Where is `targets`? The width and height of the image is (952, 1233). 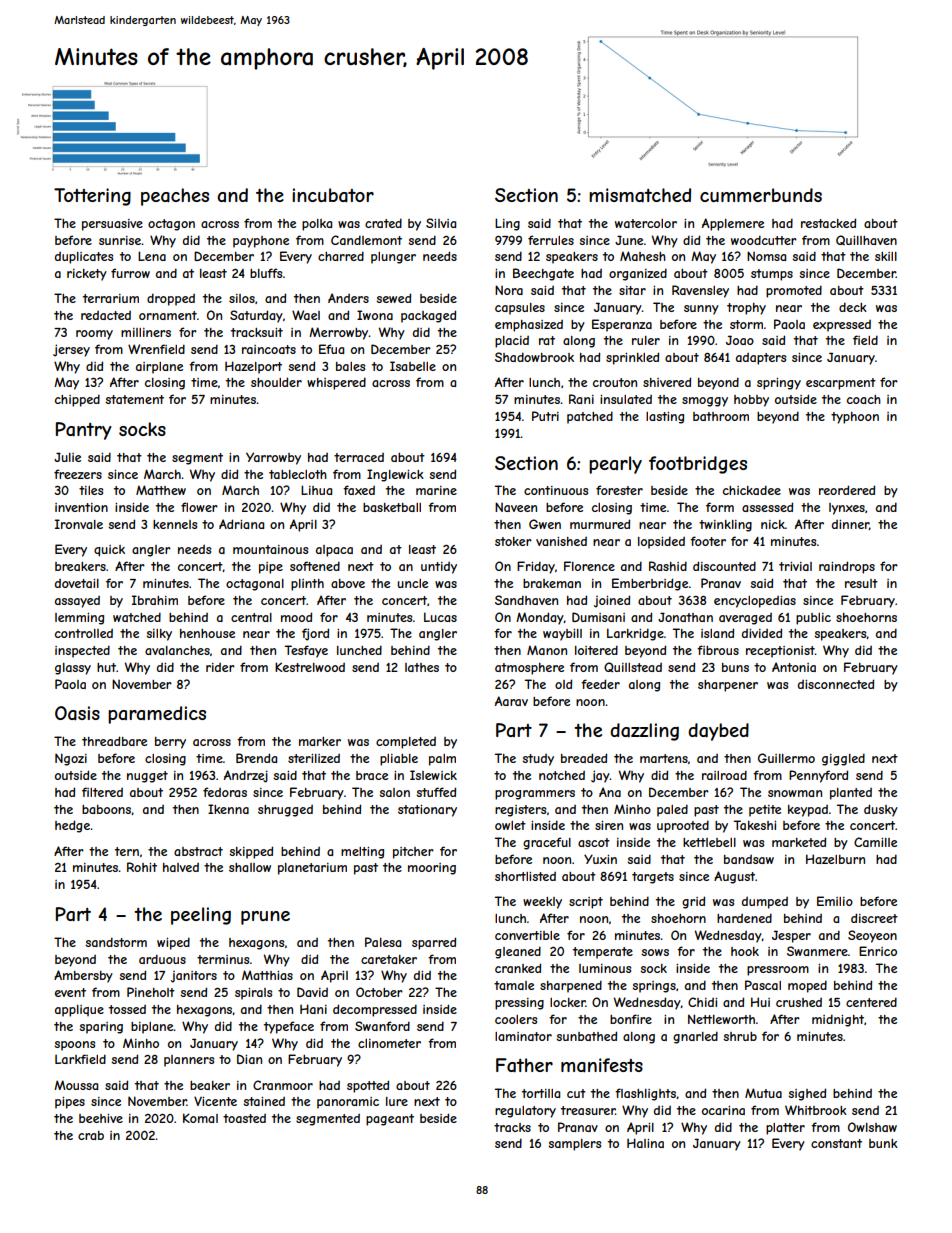 targets is located at coordinates (653, 878).
